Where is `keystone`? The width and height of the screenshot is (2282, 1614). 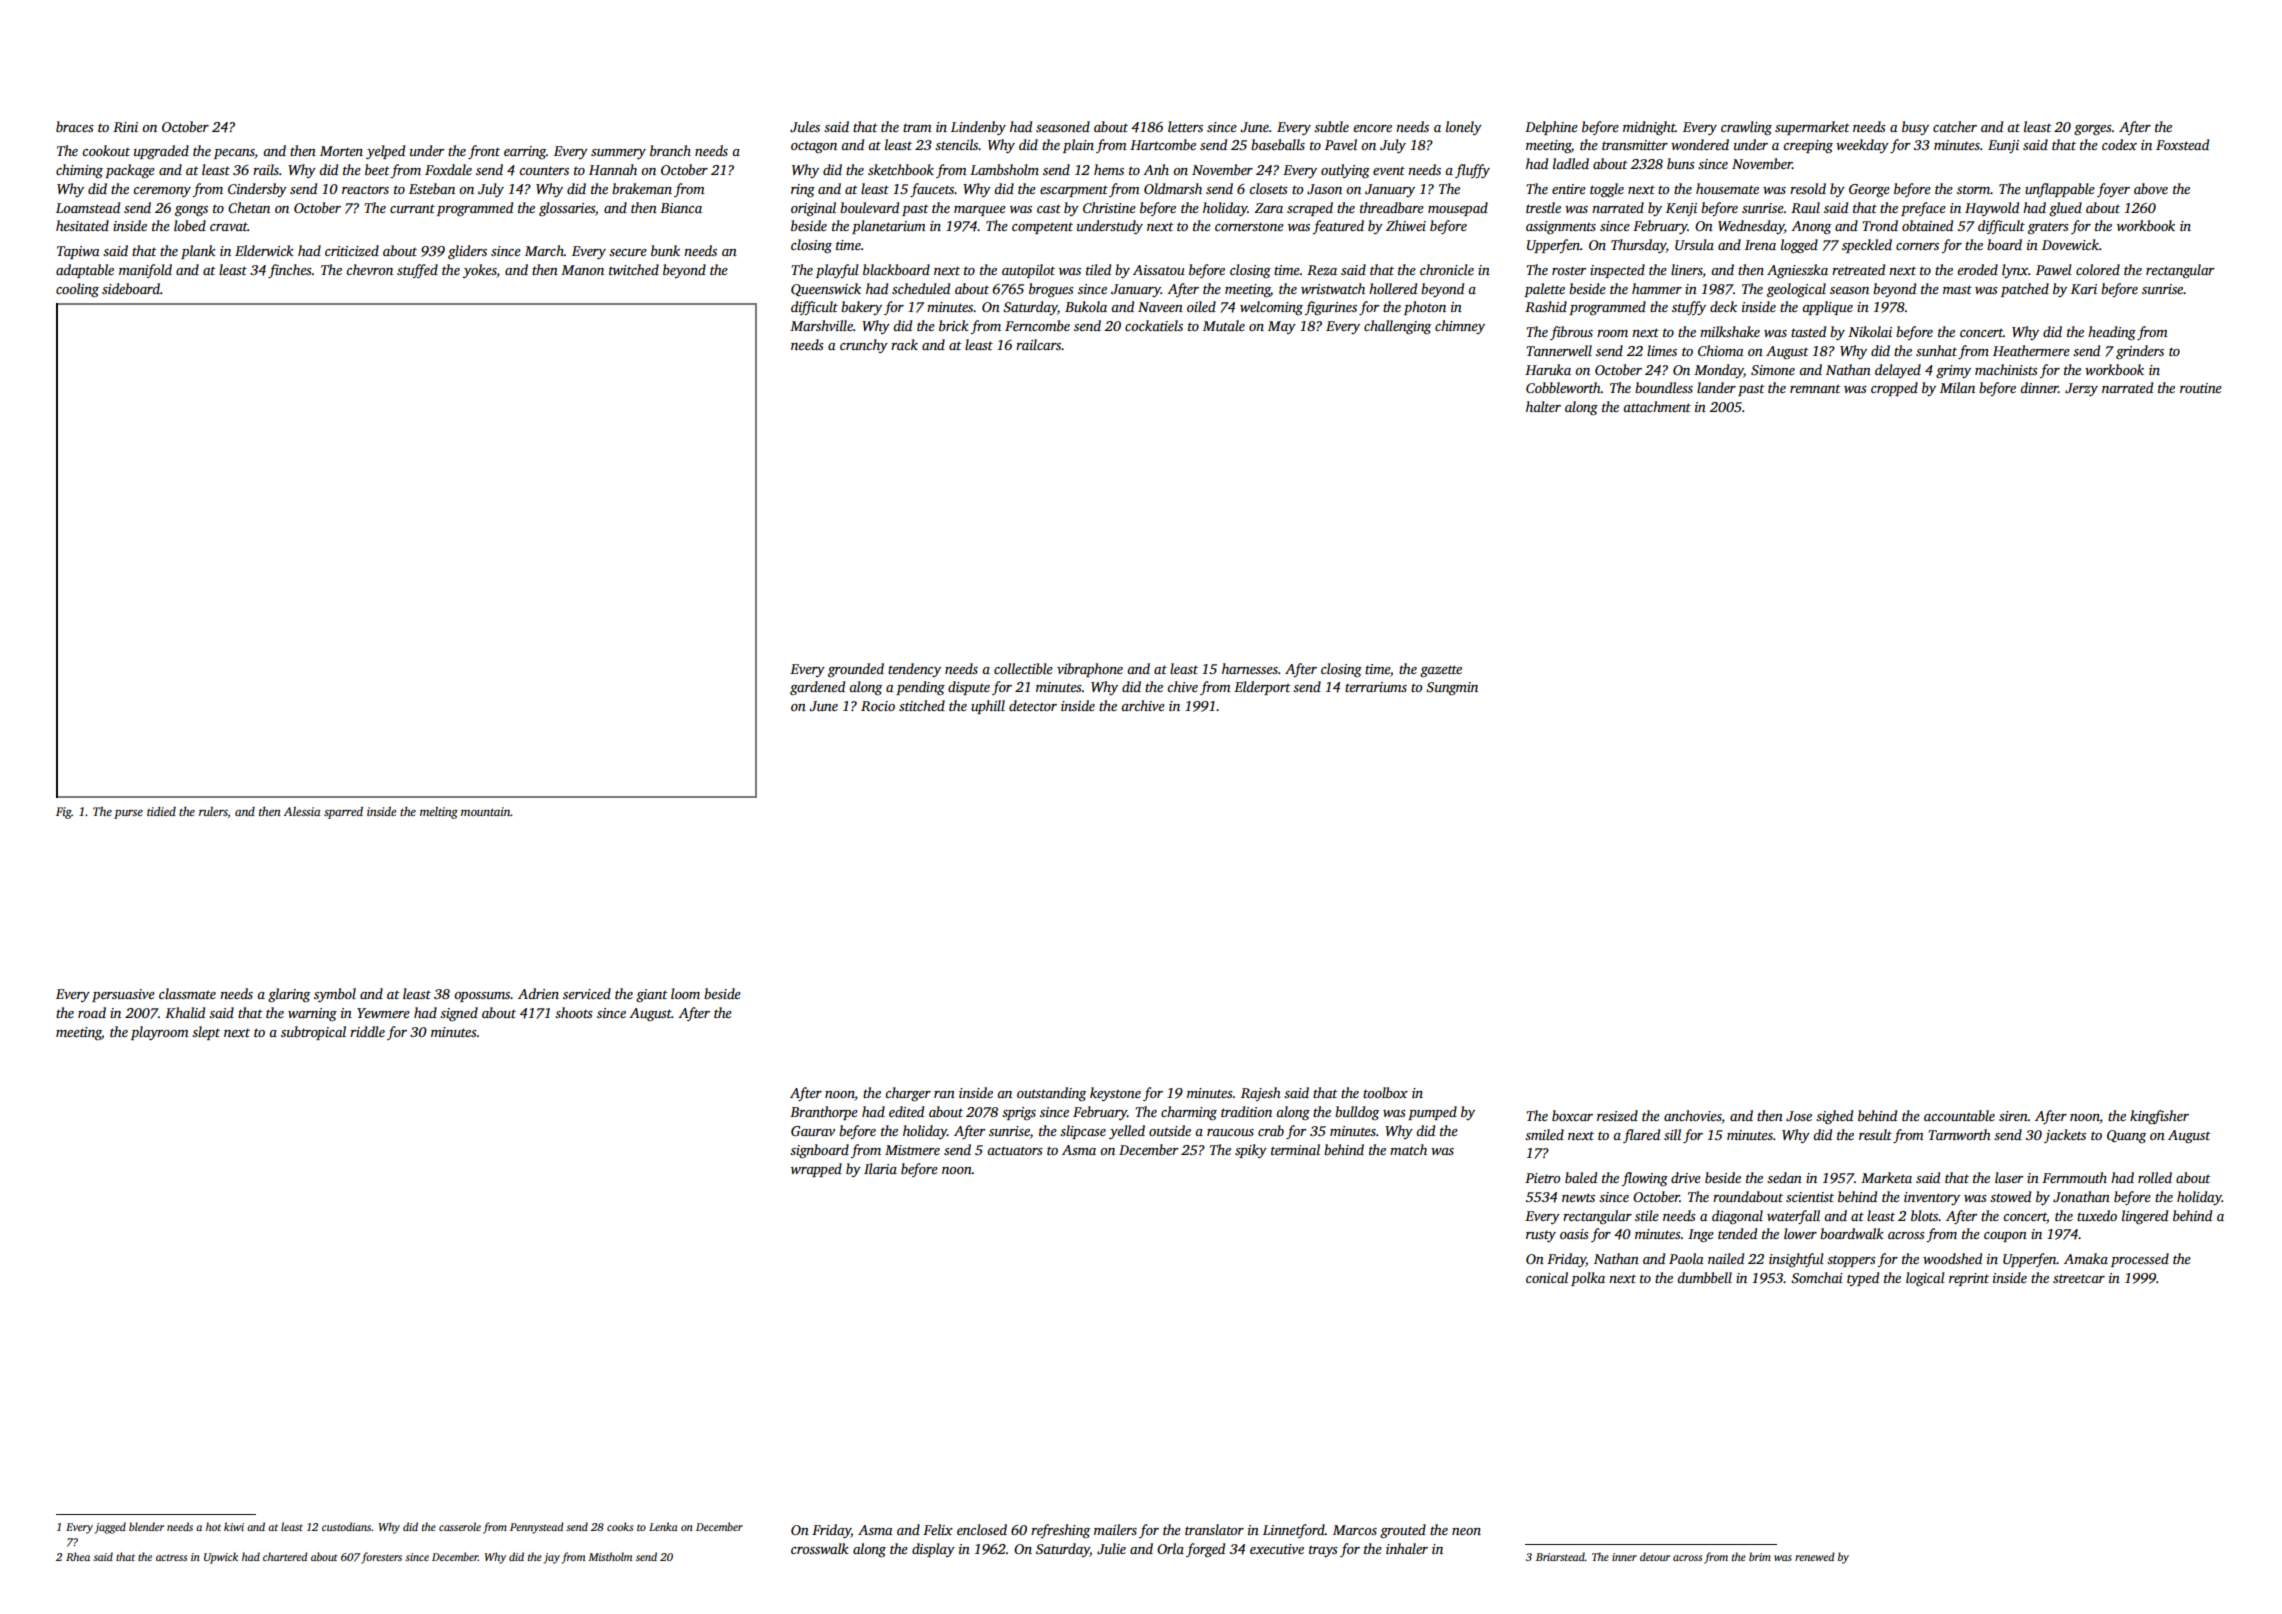 keystone is located at coordinates (1115, 1094).
